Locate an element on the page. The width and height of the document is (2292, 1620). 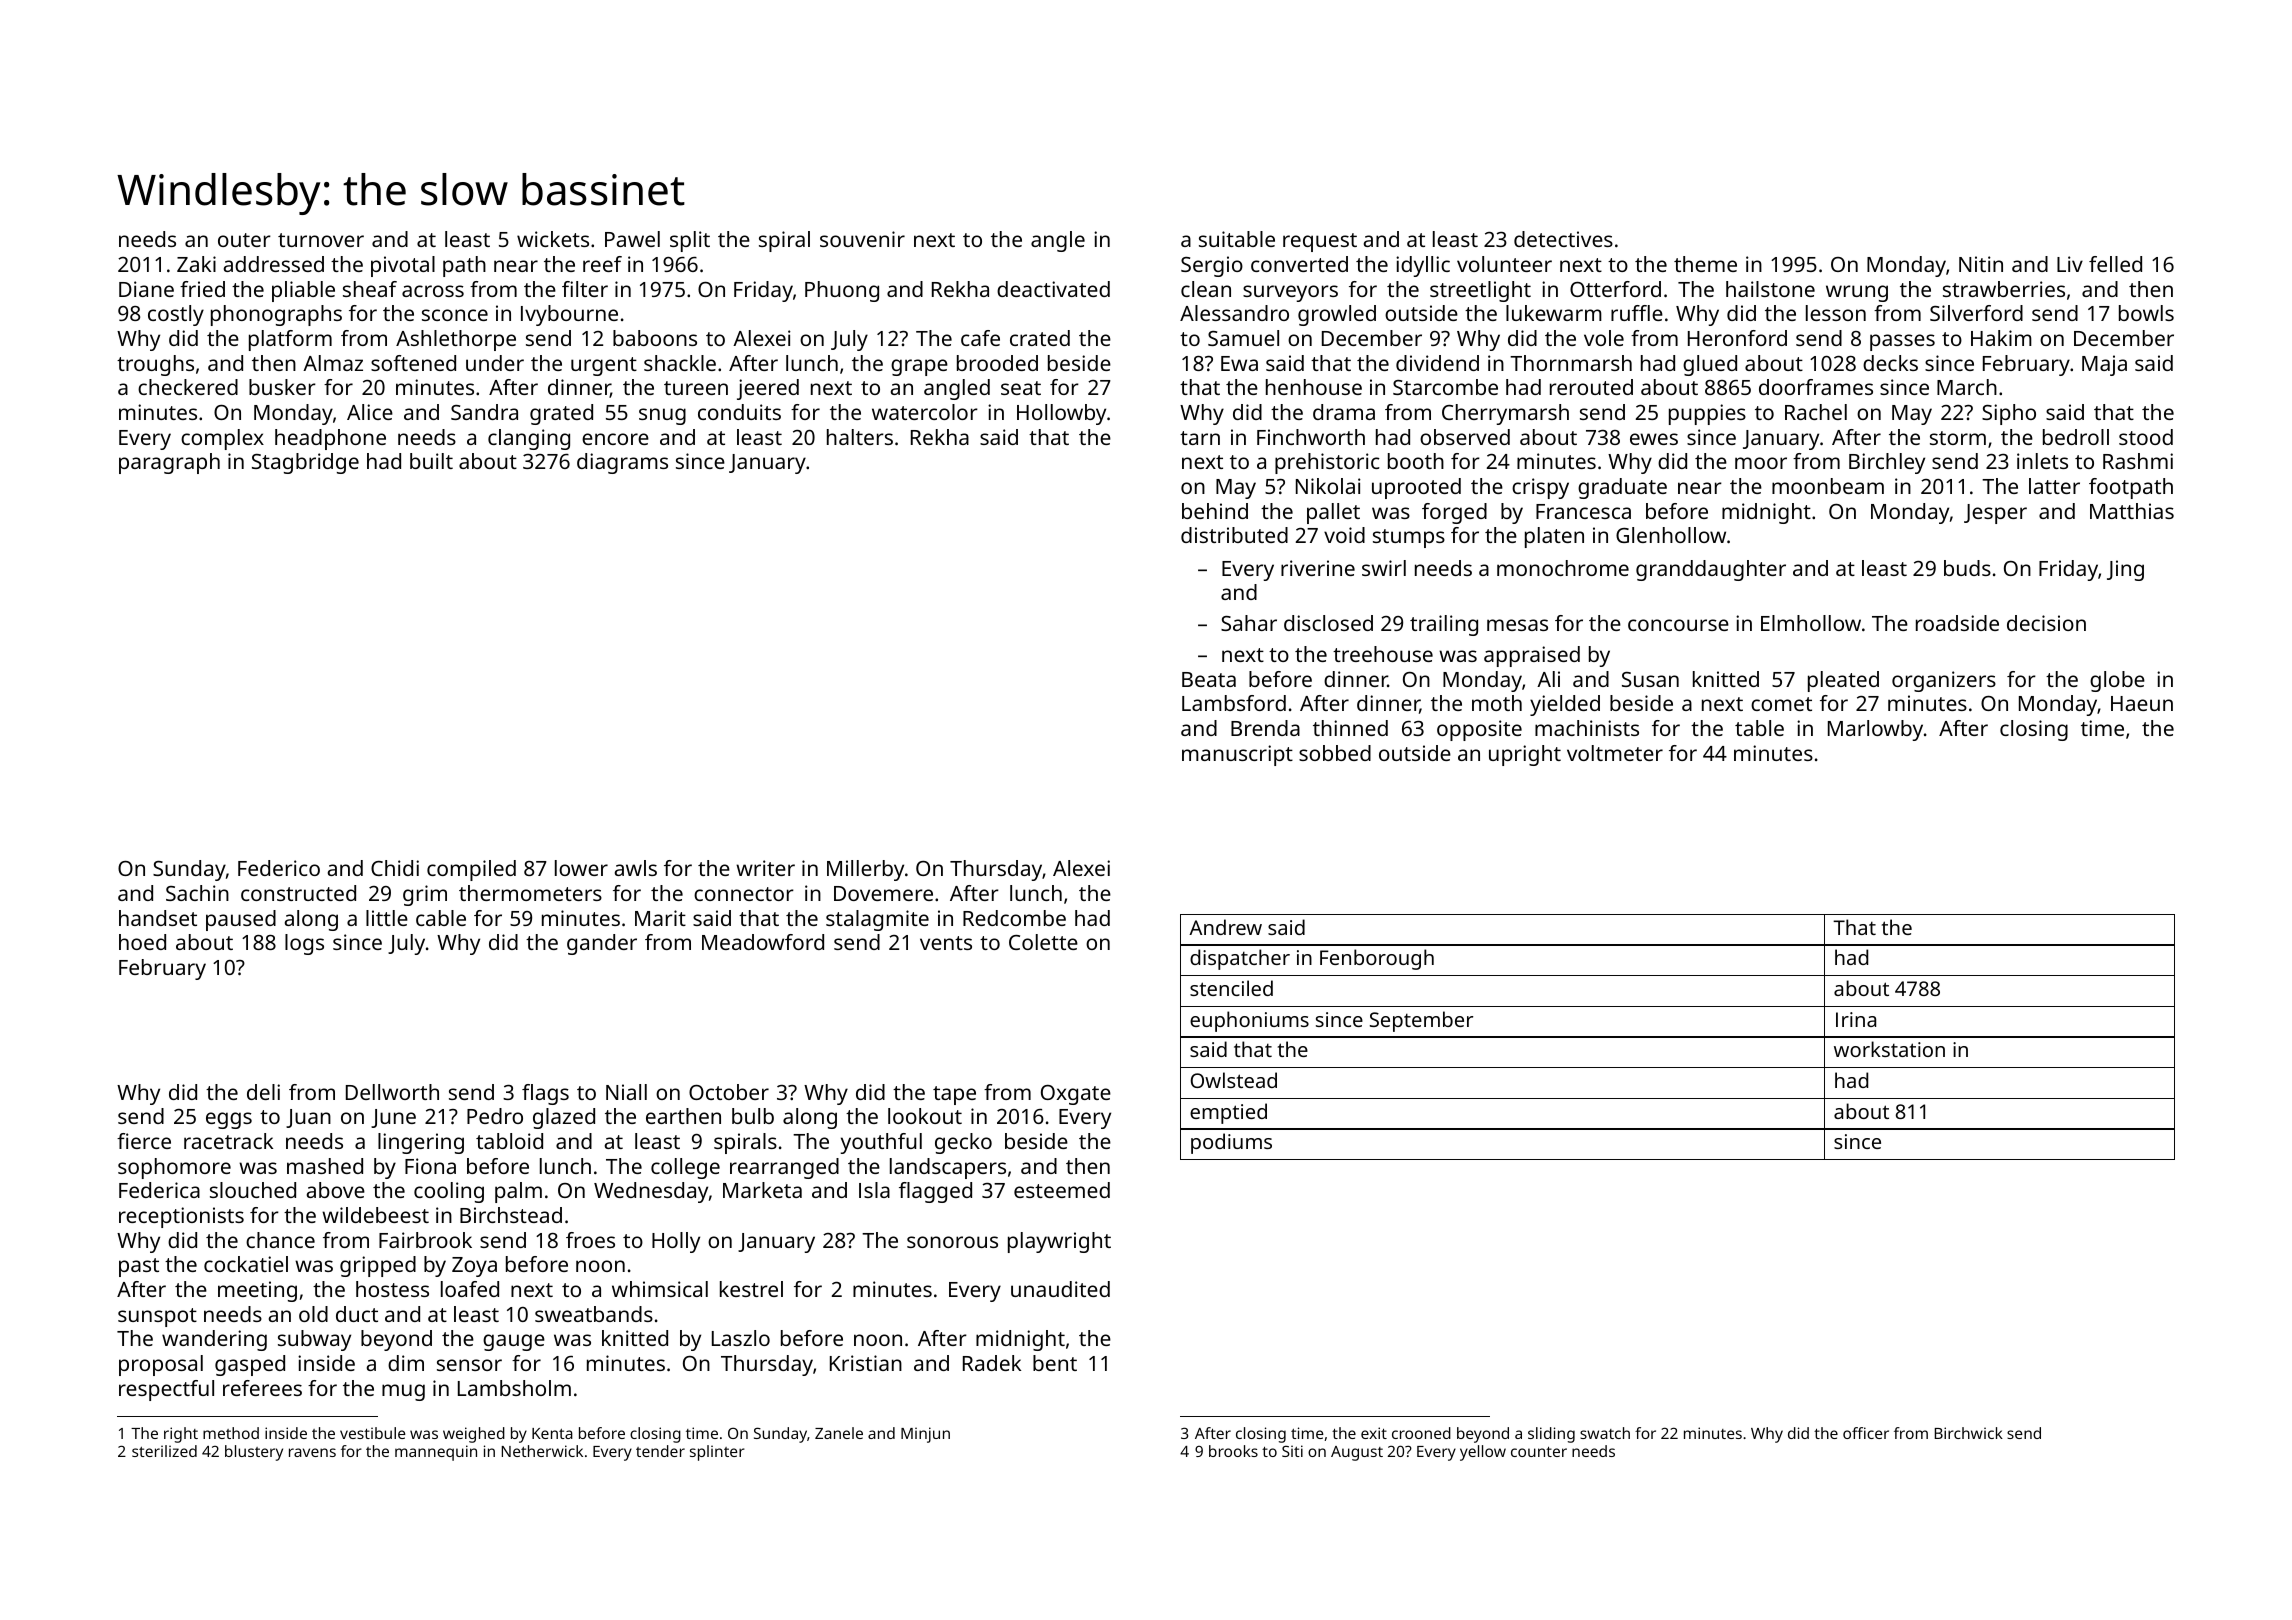
Irina is located at coordinates (1856, 1019).
